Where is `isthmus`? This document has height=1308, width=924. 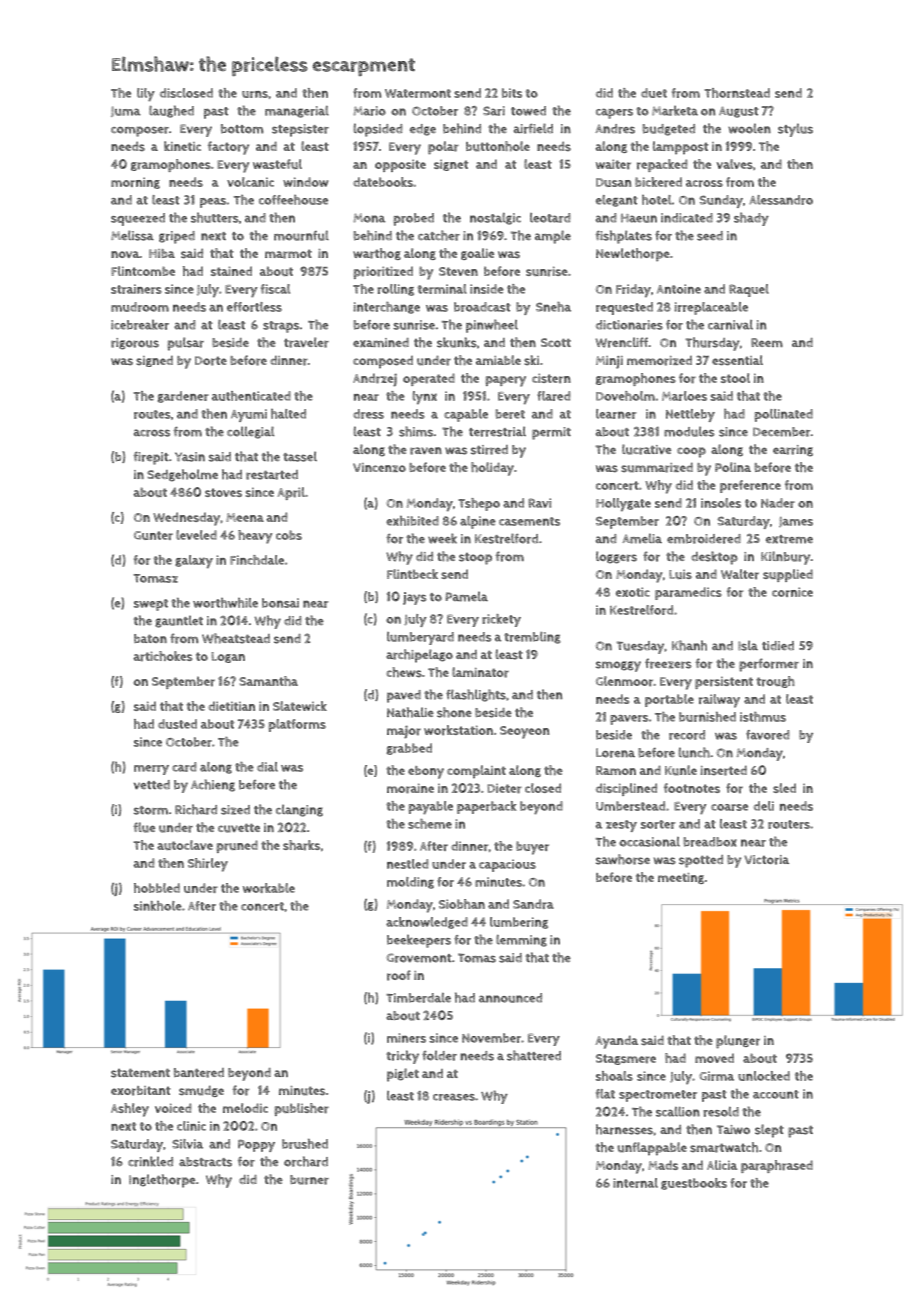
isthmus is located at coordinates (763, 717).
